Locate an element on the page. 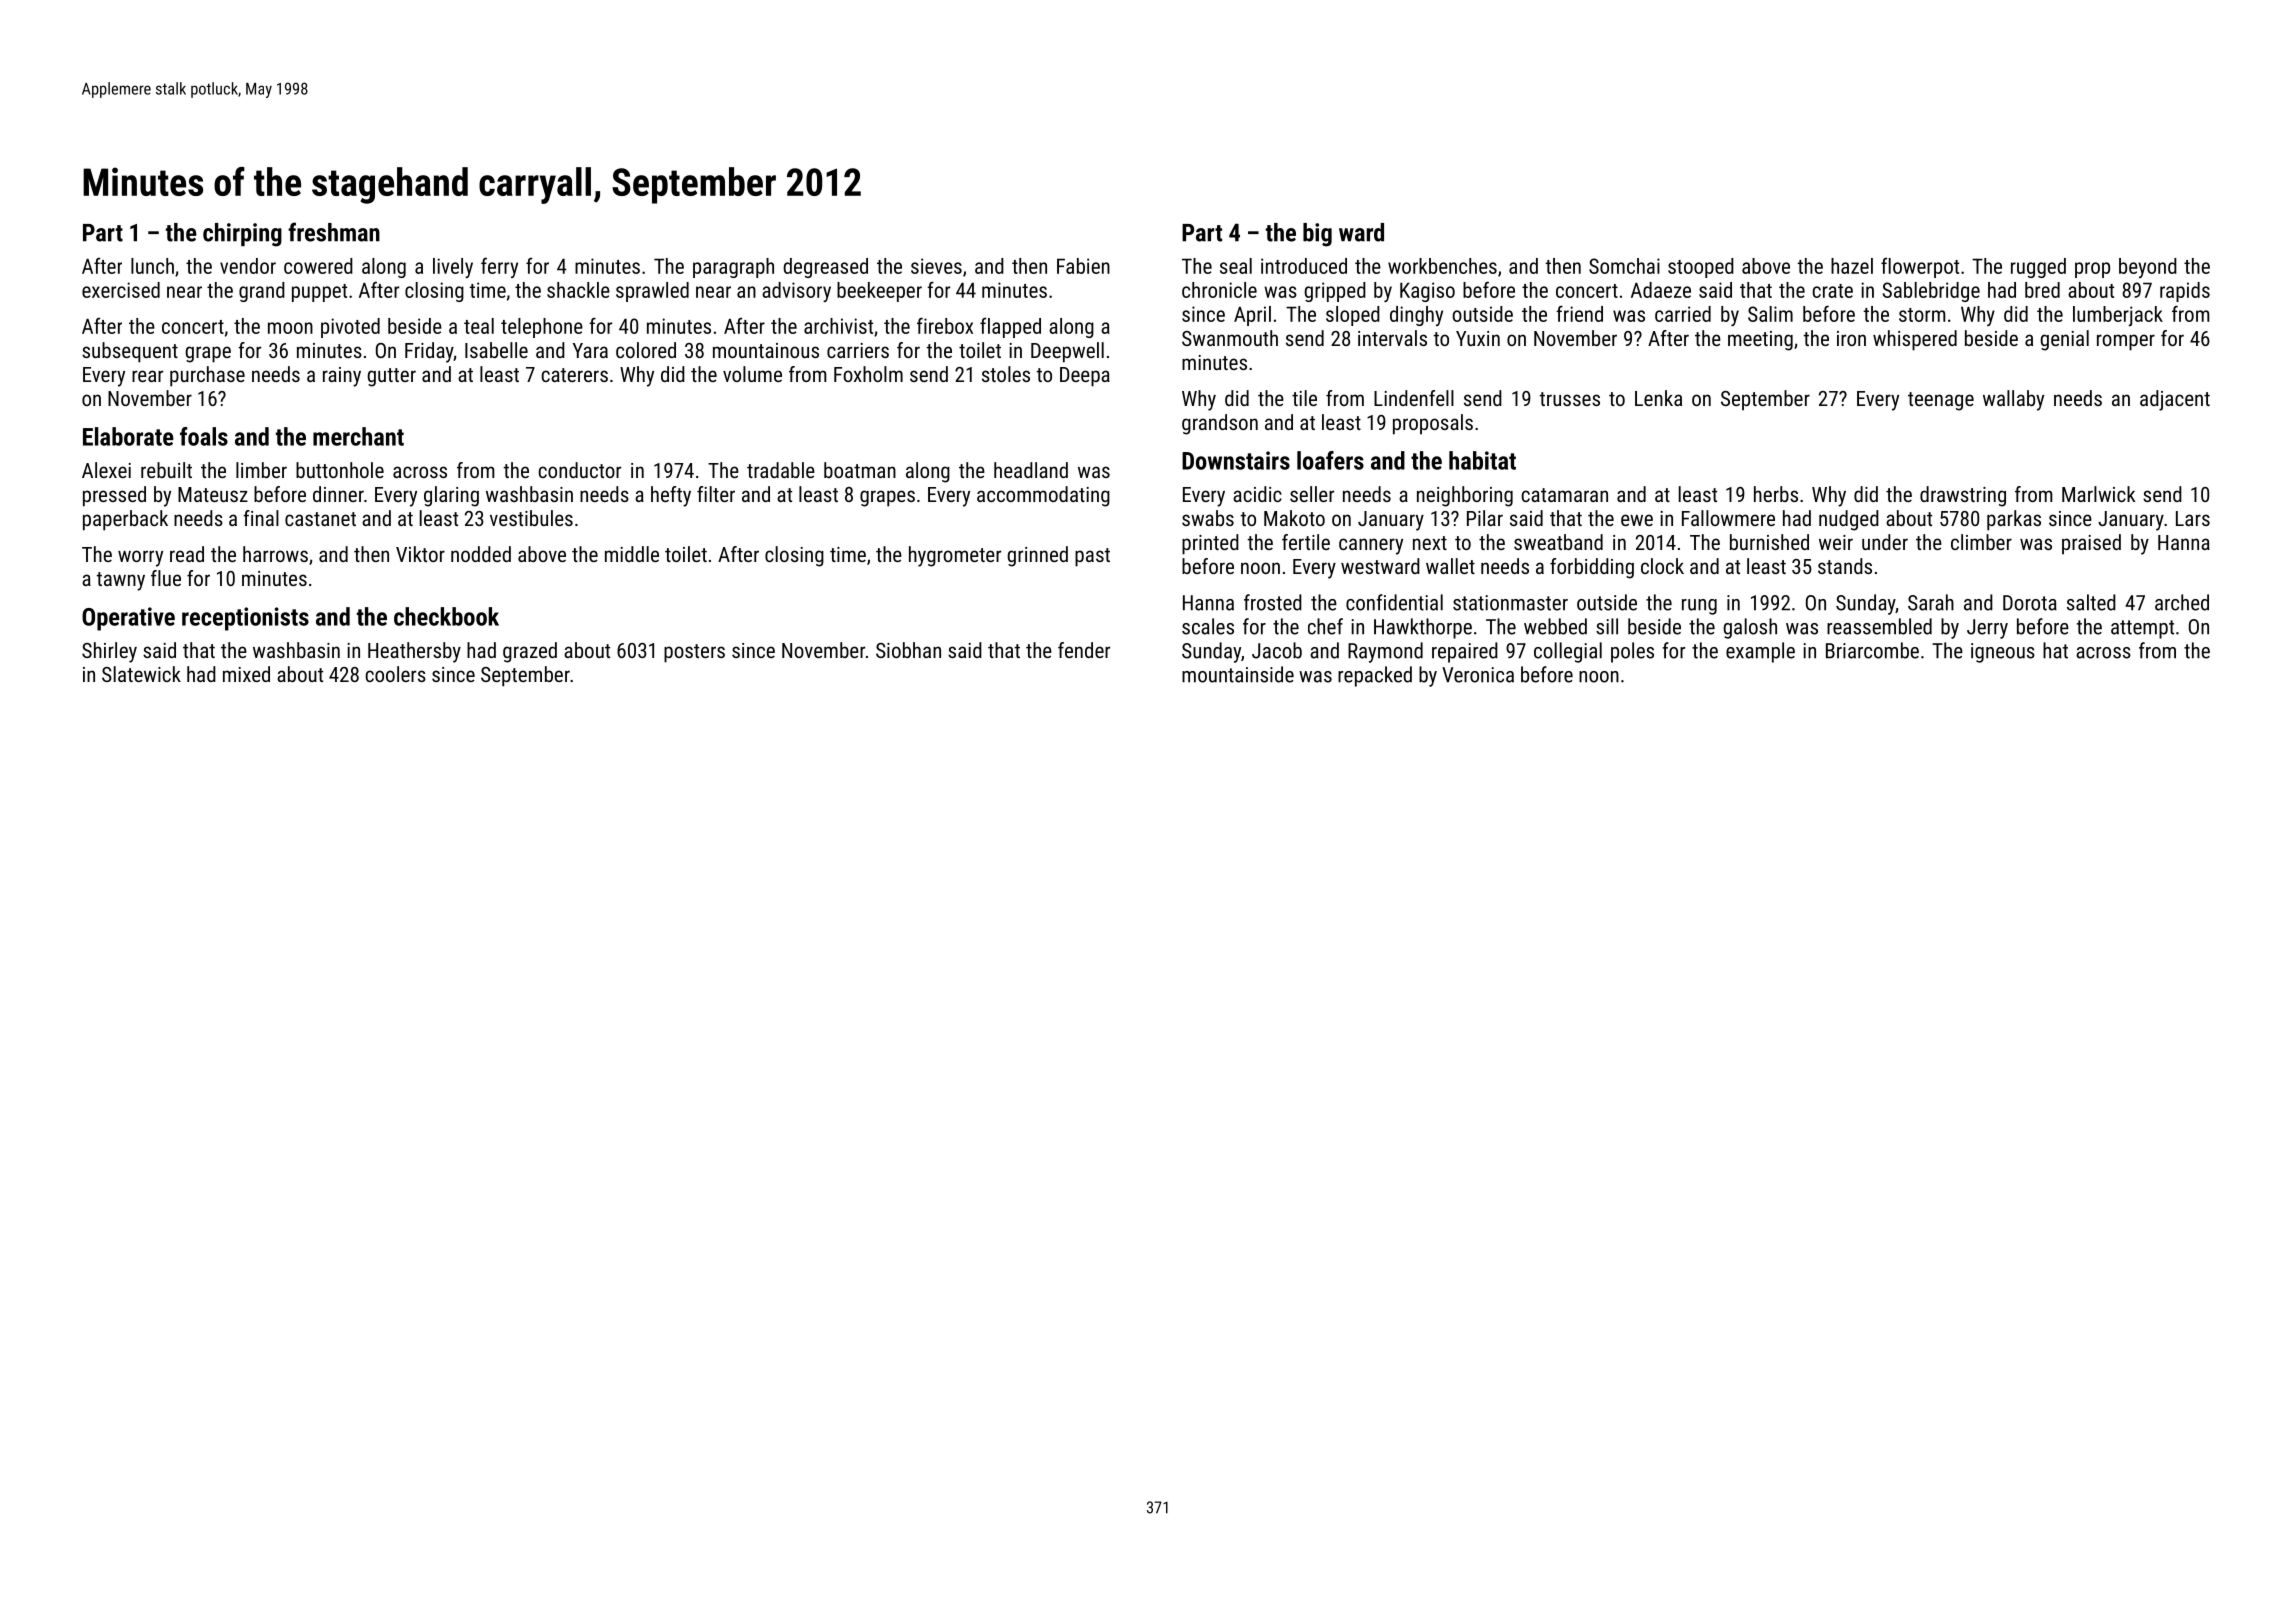 This page has height=1620, width=2292. Foxholm is located at coordinates (868, 374).
